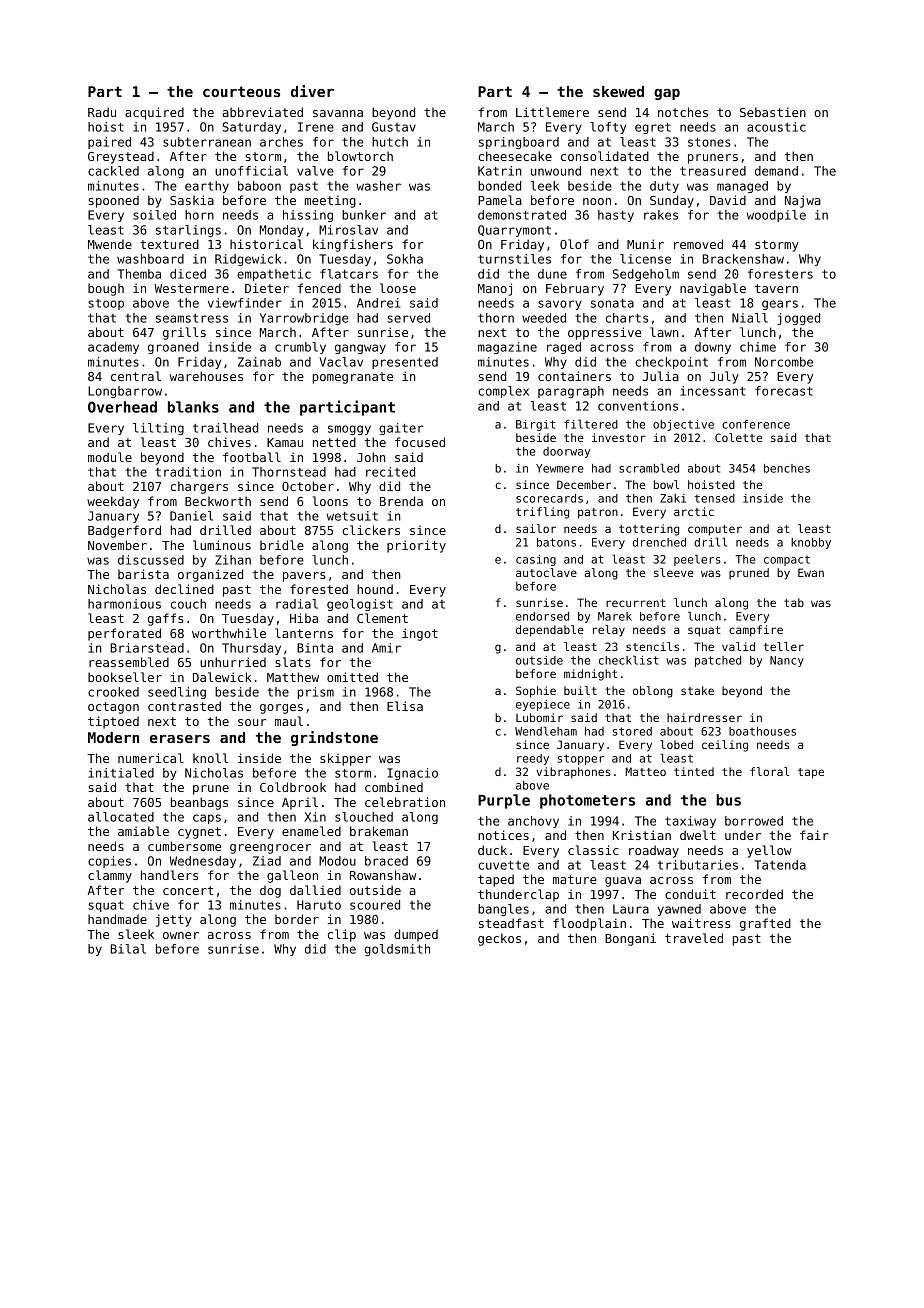  Describe the element at coordinates (694, 938) in the document. I see `traveled` at that location.
